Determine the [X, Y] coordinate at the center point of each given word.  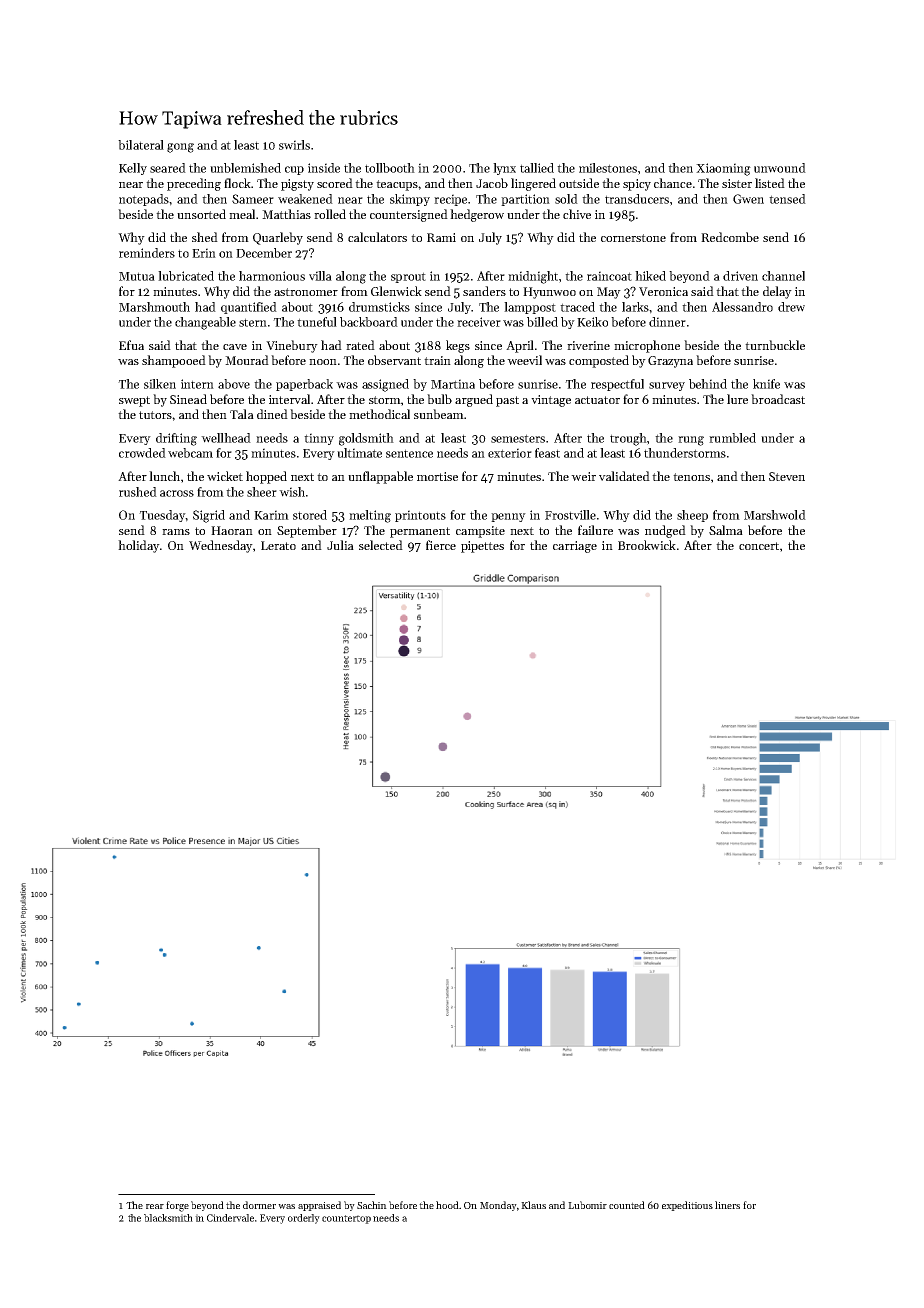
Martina [453, 384]
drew [791, 307]
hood [447, 1205]
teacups [397, 185]
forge [177, 1206]
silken [160, 384]
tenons [691, 477]
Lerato [278, 545]
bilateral [141, 145]
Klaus [533, 1205]
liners [727, 1205]
